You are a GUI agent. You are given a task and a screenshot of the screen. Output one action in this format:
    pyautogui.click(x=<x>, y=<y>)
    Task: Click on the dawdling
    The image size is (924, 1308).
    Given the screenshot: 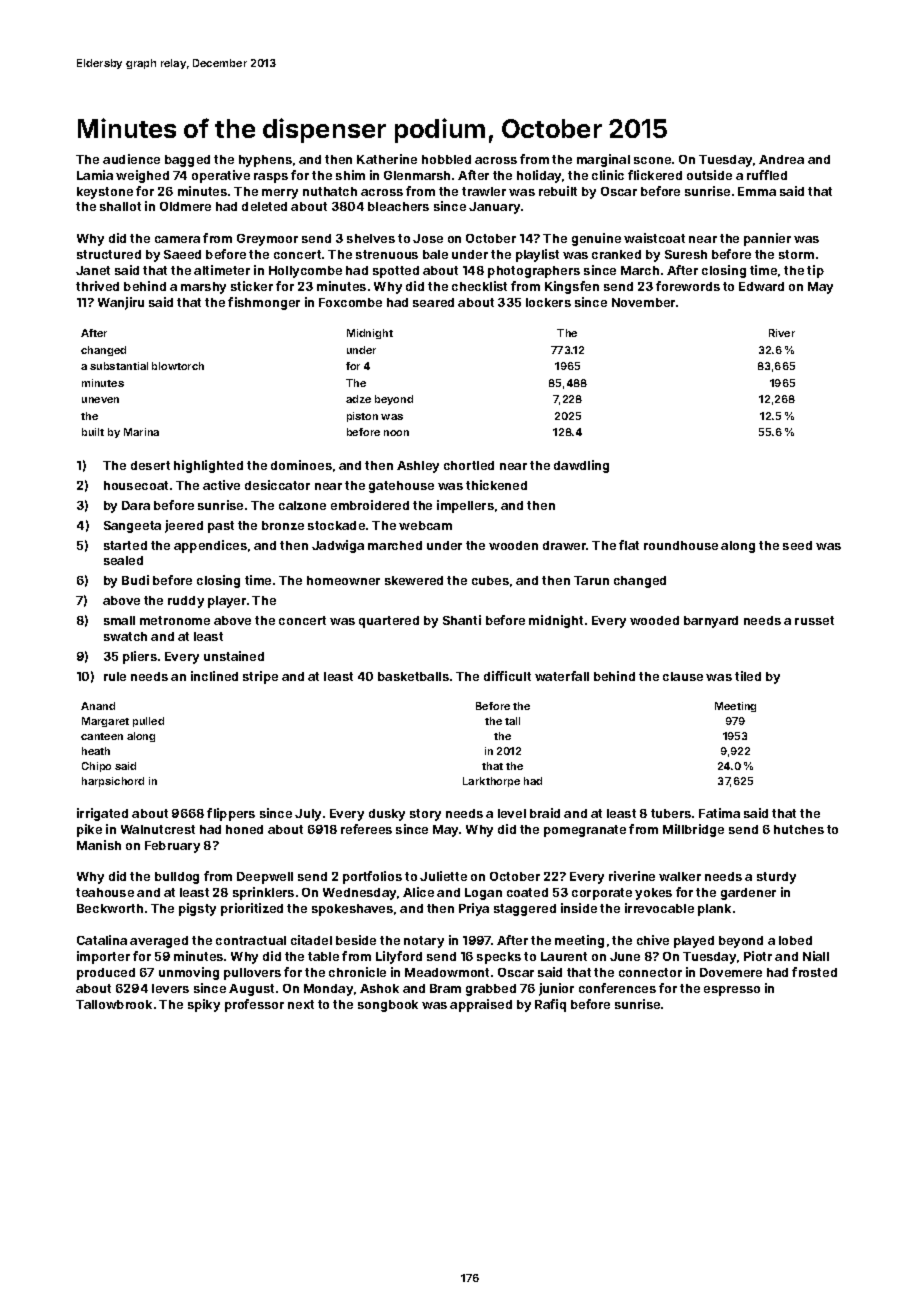 What is the action you would take?
    pyautogui.click(x=581, y=466)
